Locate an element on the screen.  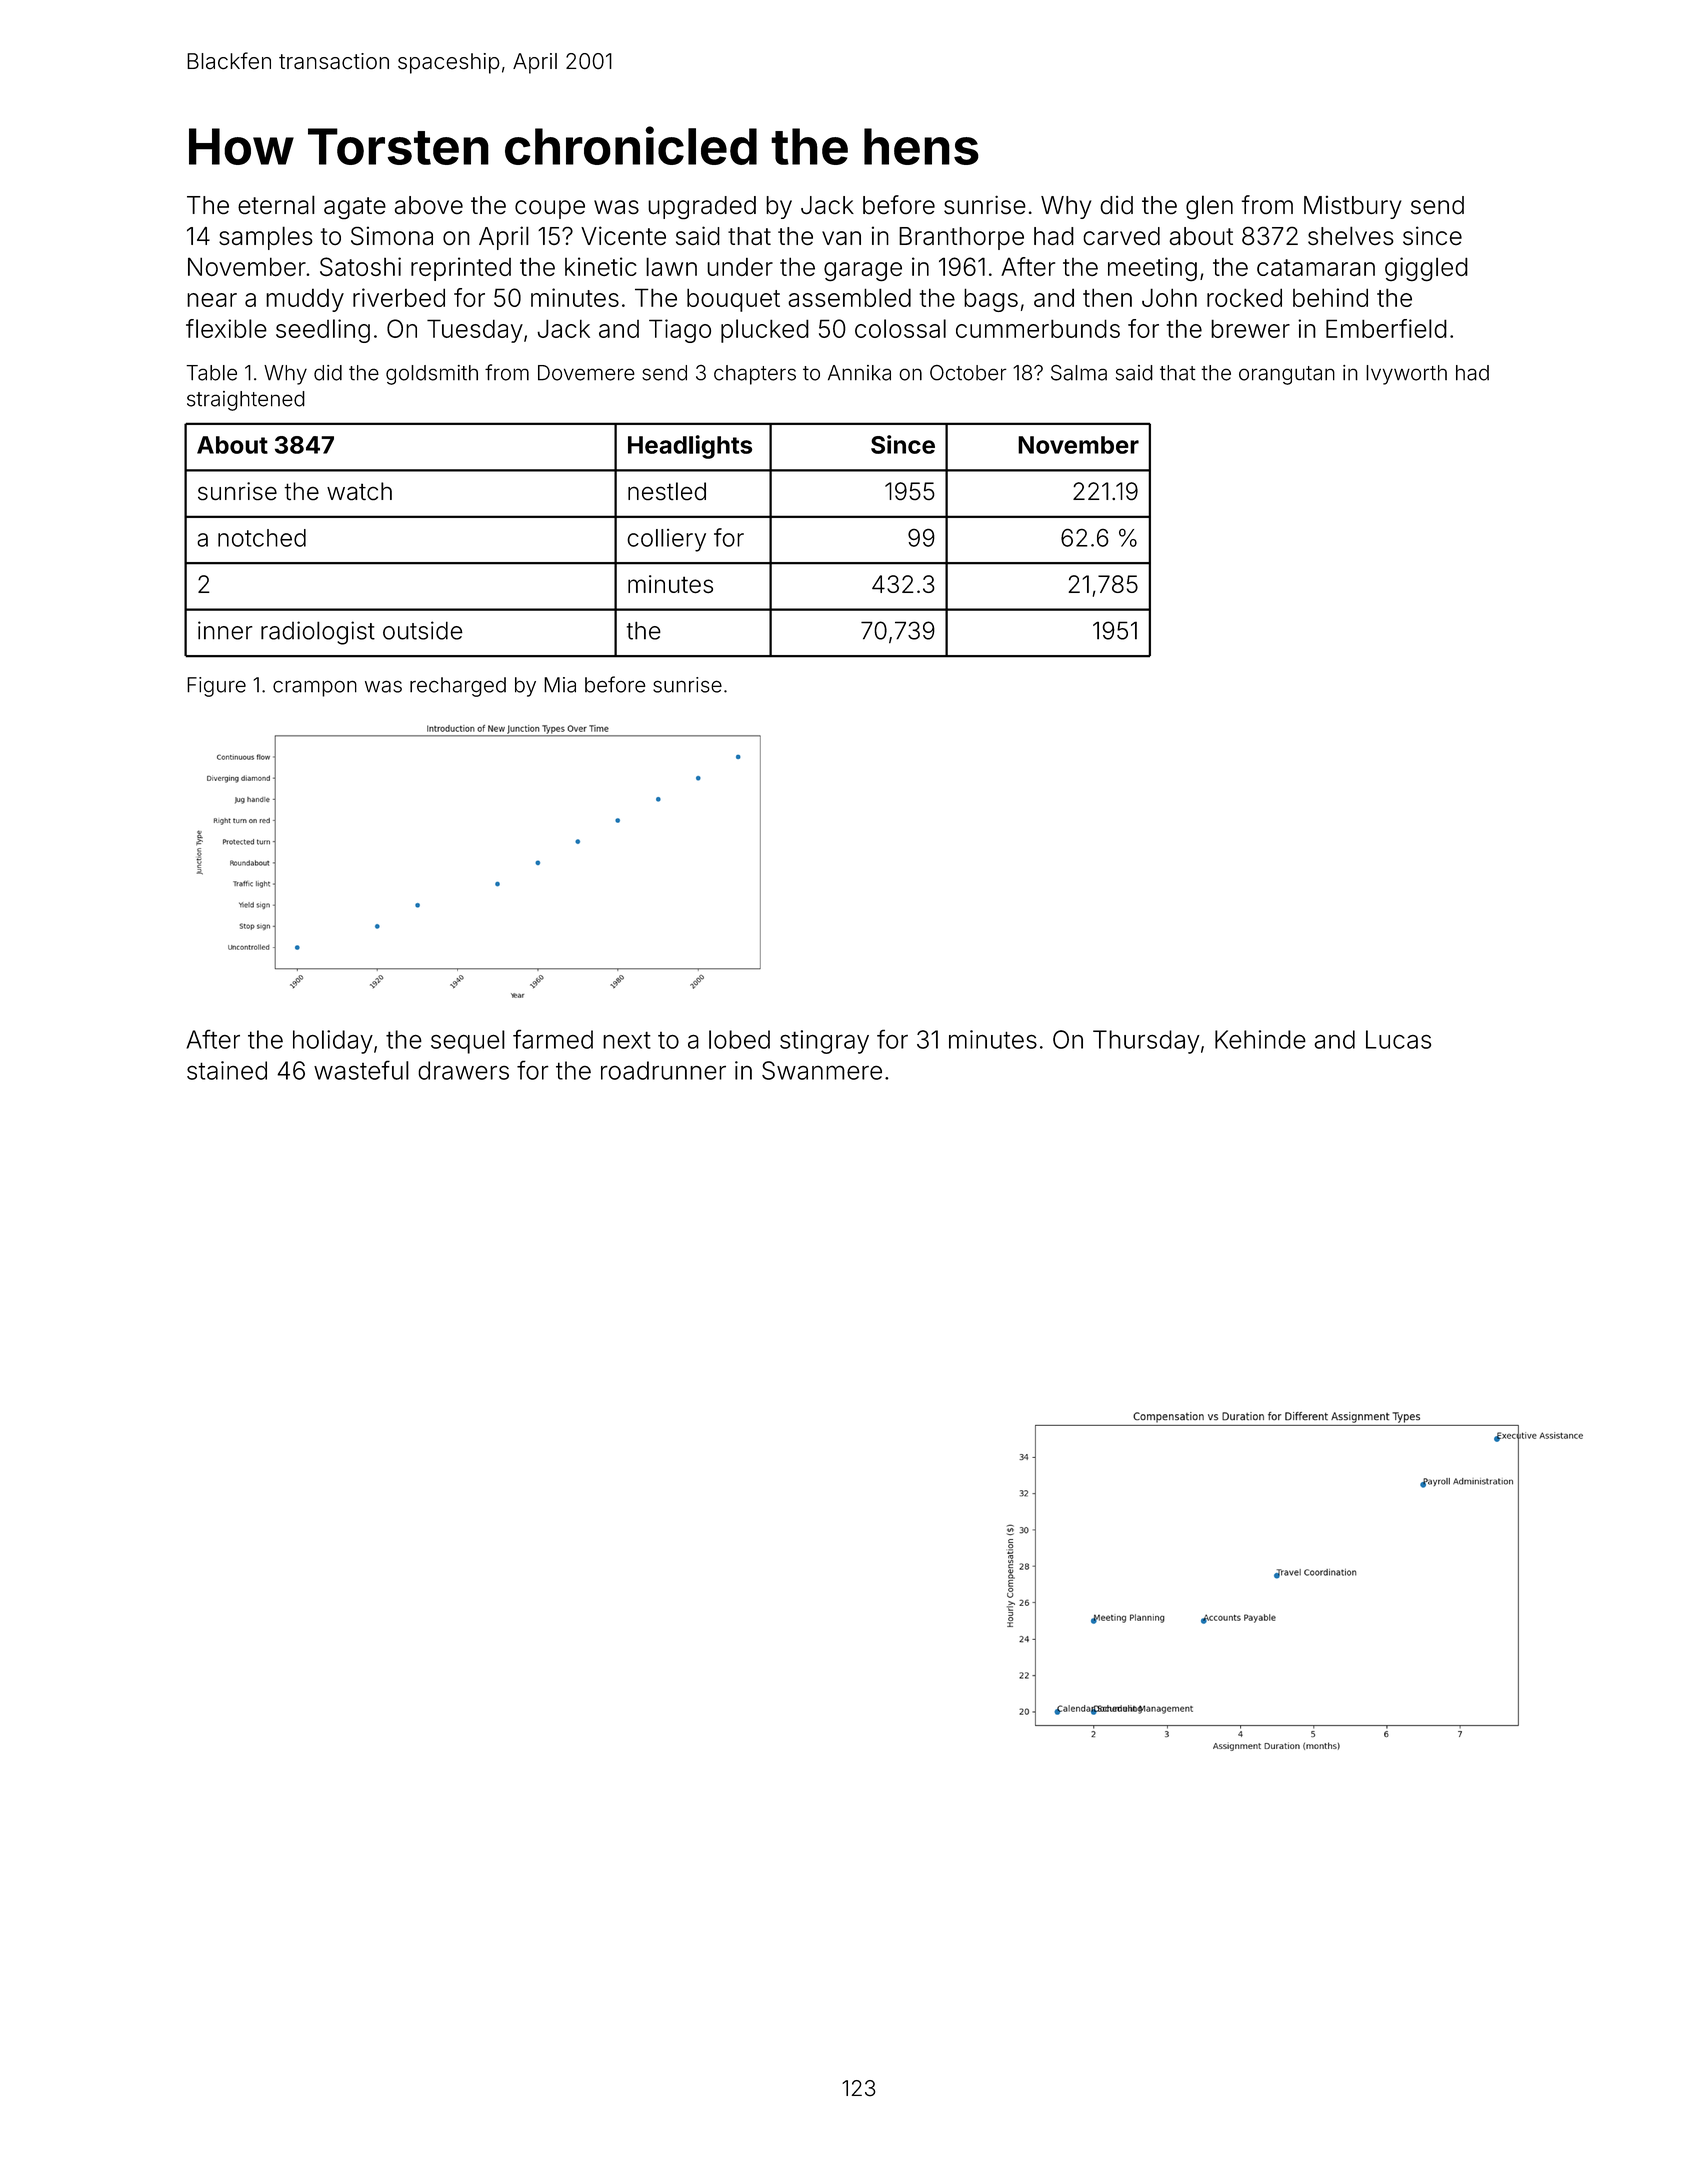
outside is located at coordinates (423, 630).
